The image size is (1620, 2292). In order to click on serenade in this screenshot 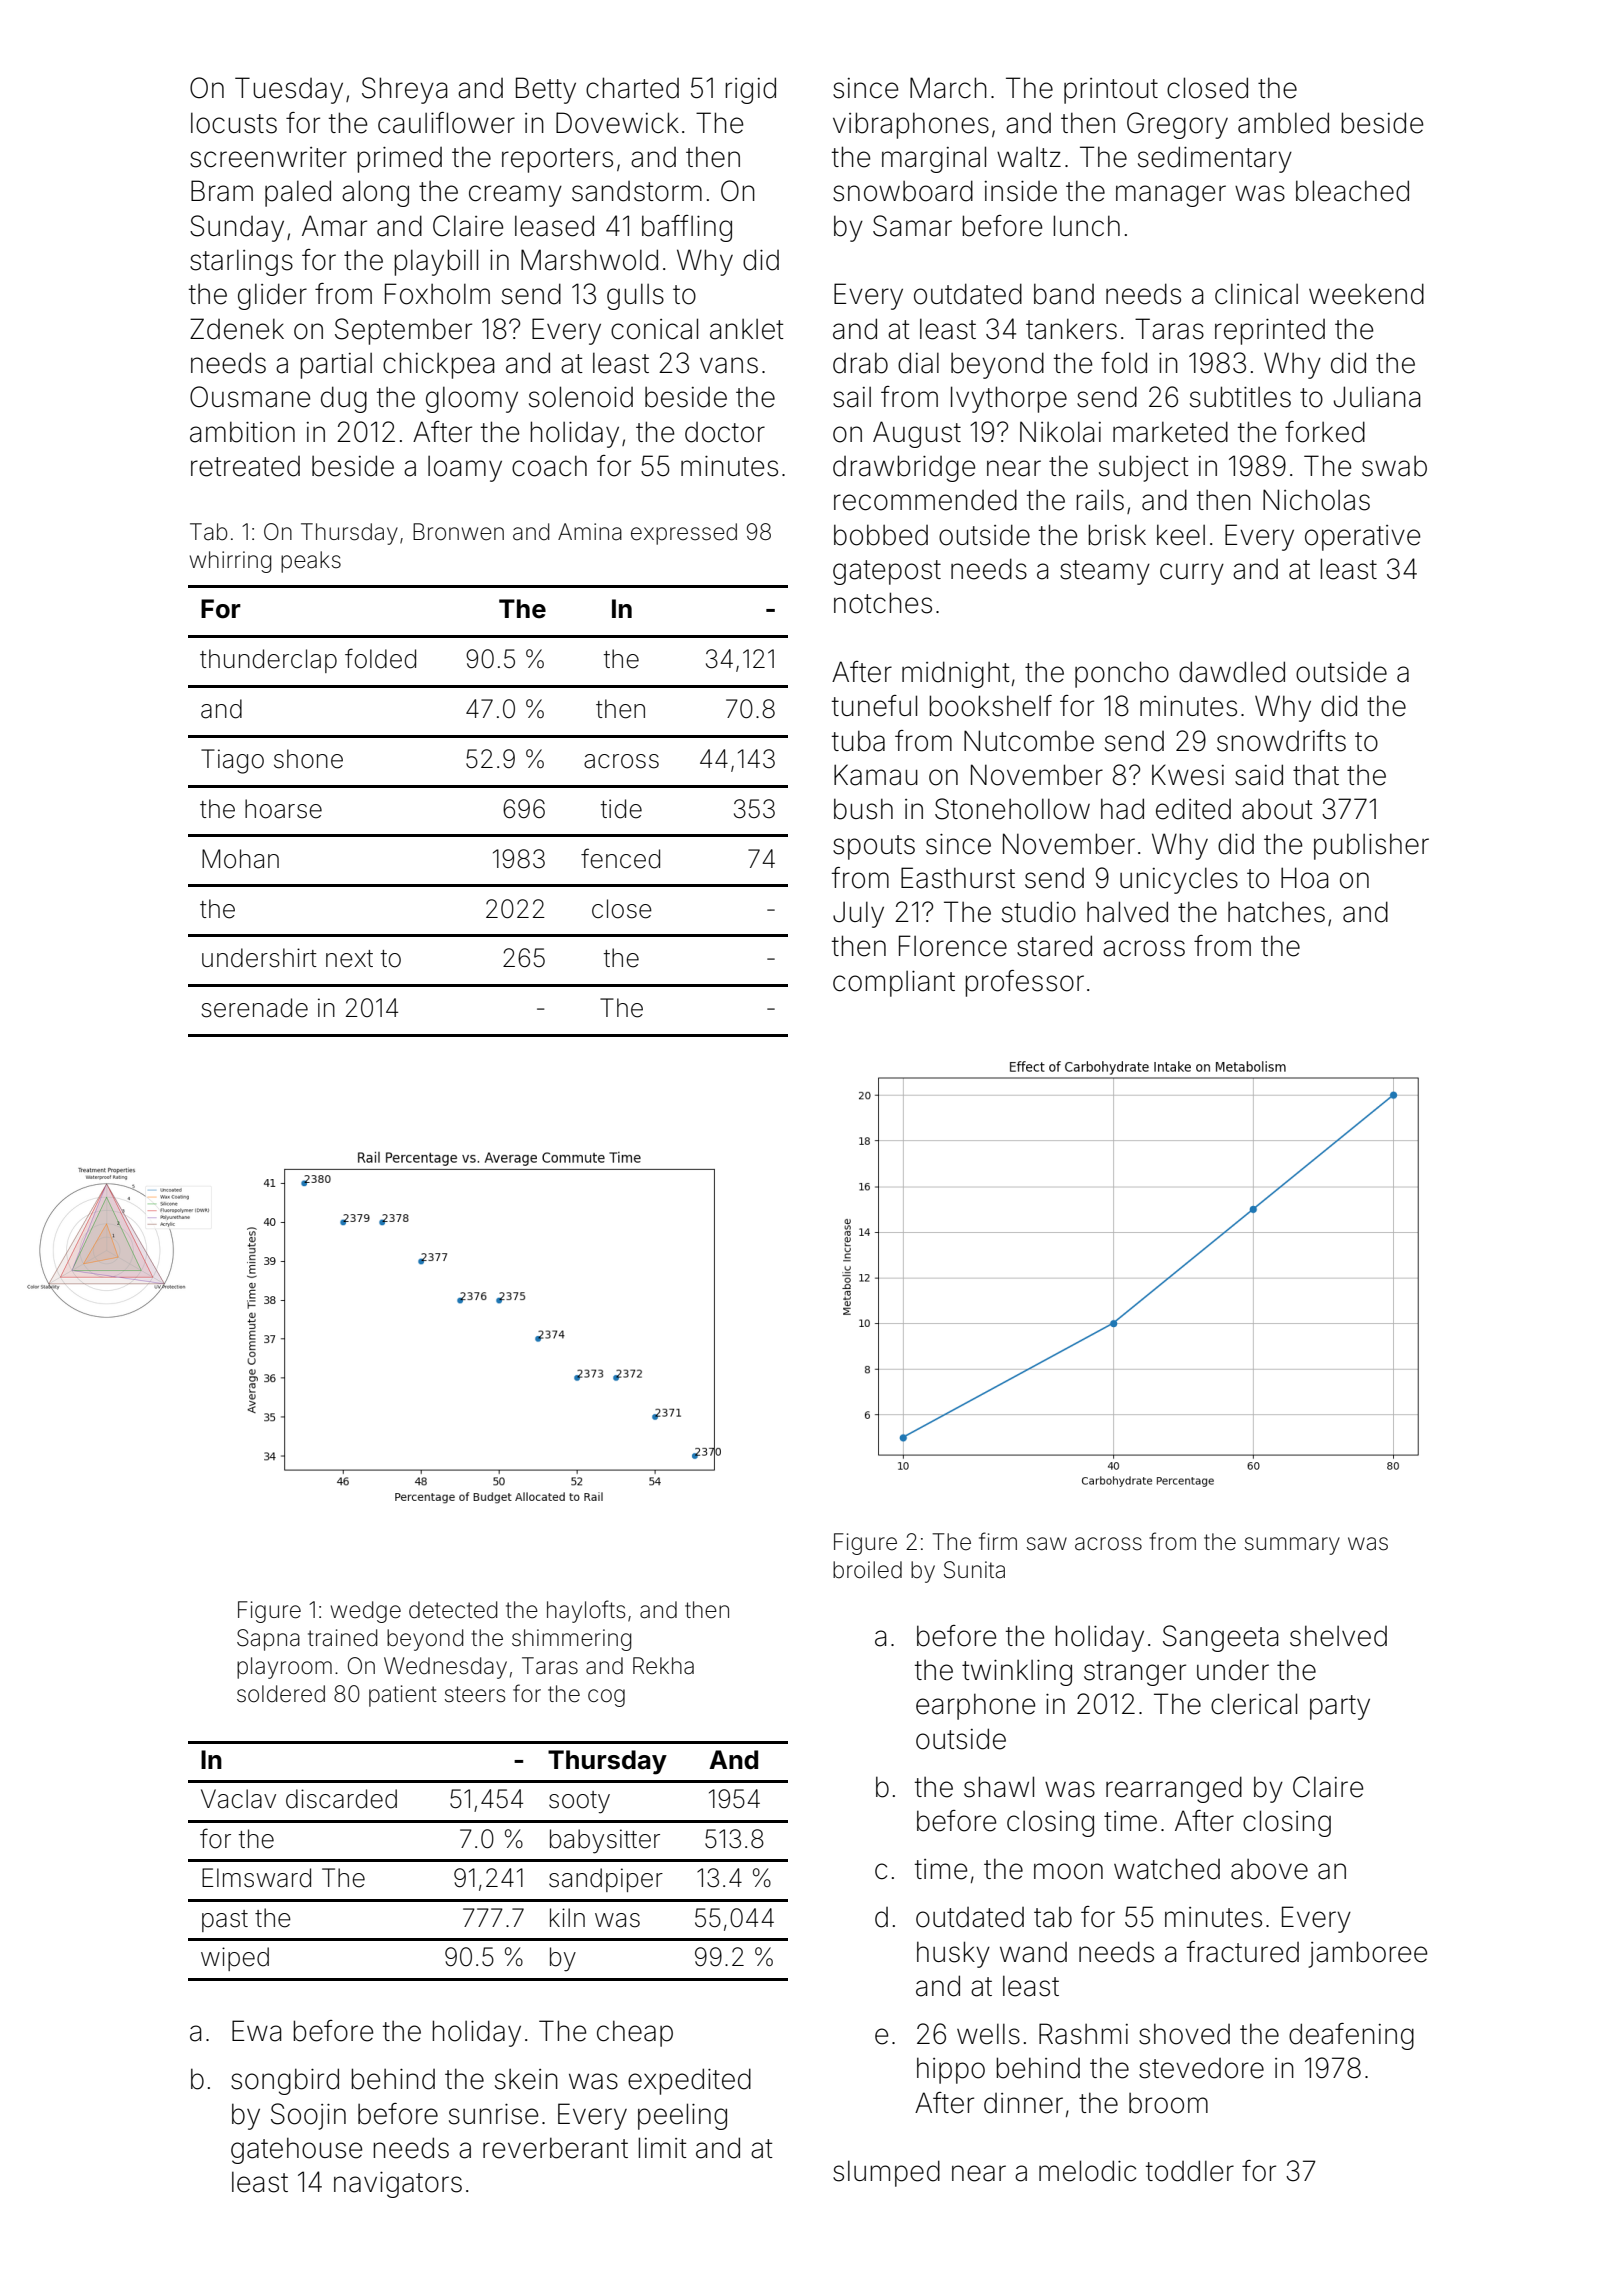, I will do `click(254, 1008)`.
